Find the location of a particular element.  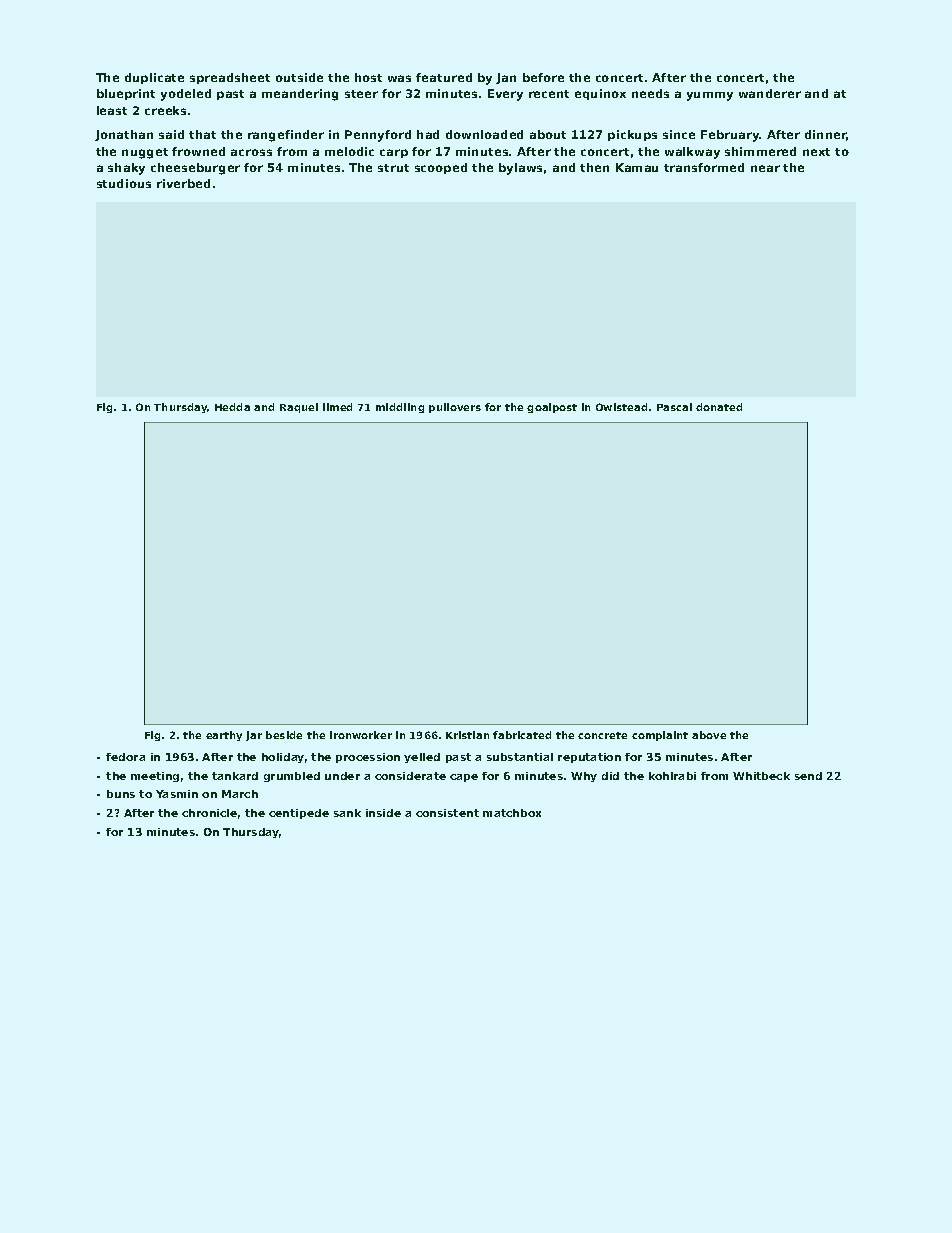

duplicate is located at coordinates (154, 78).
